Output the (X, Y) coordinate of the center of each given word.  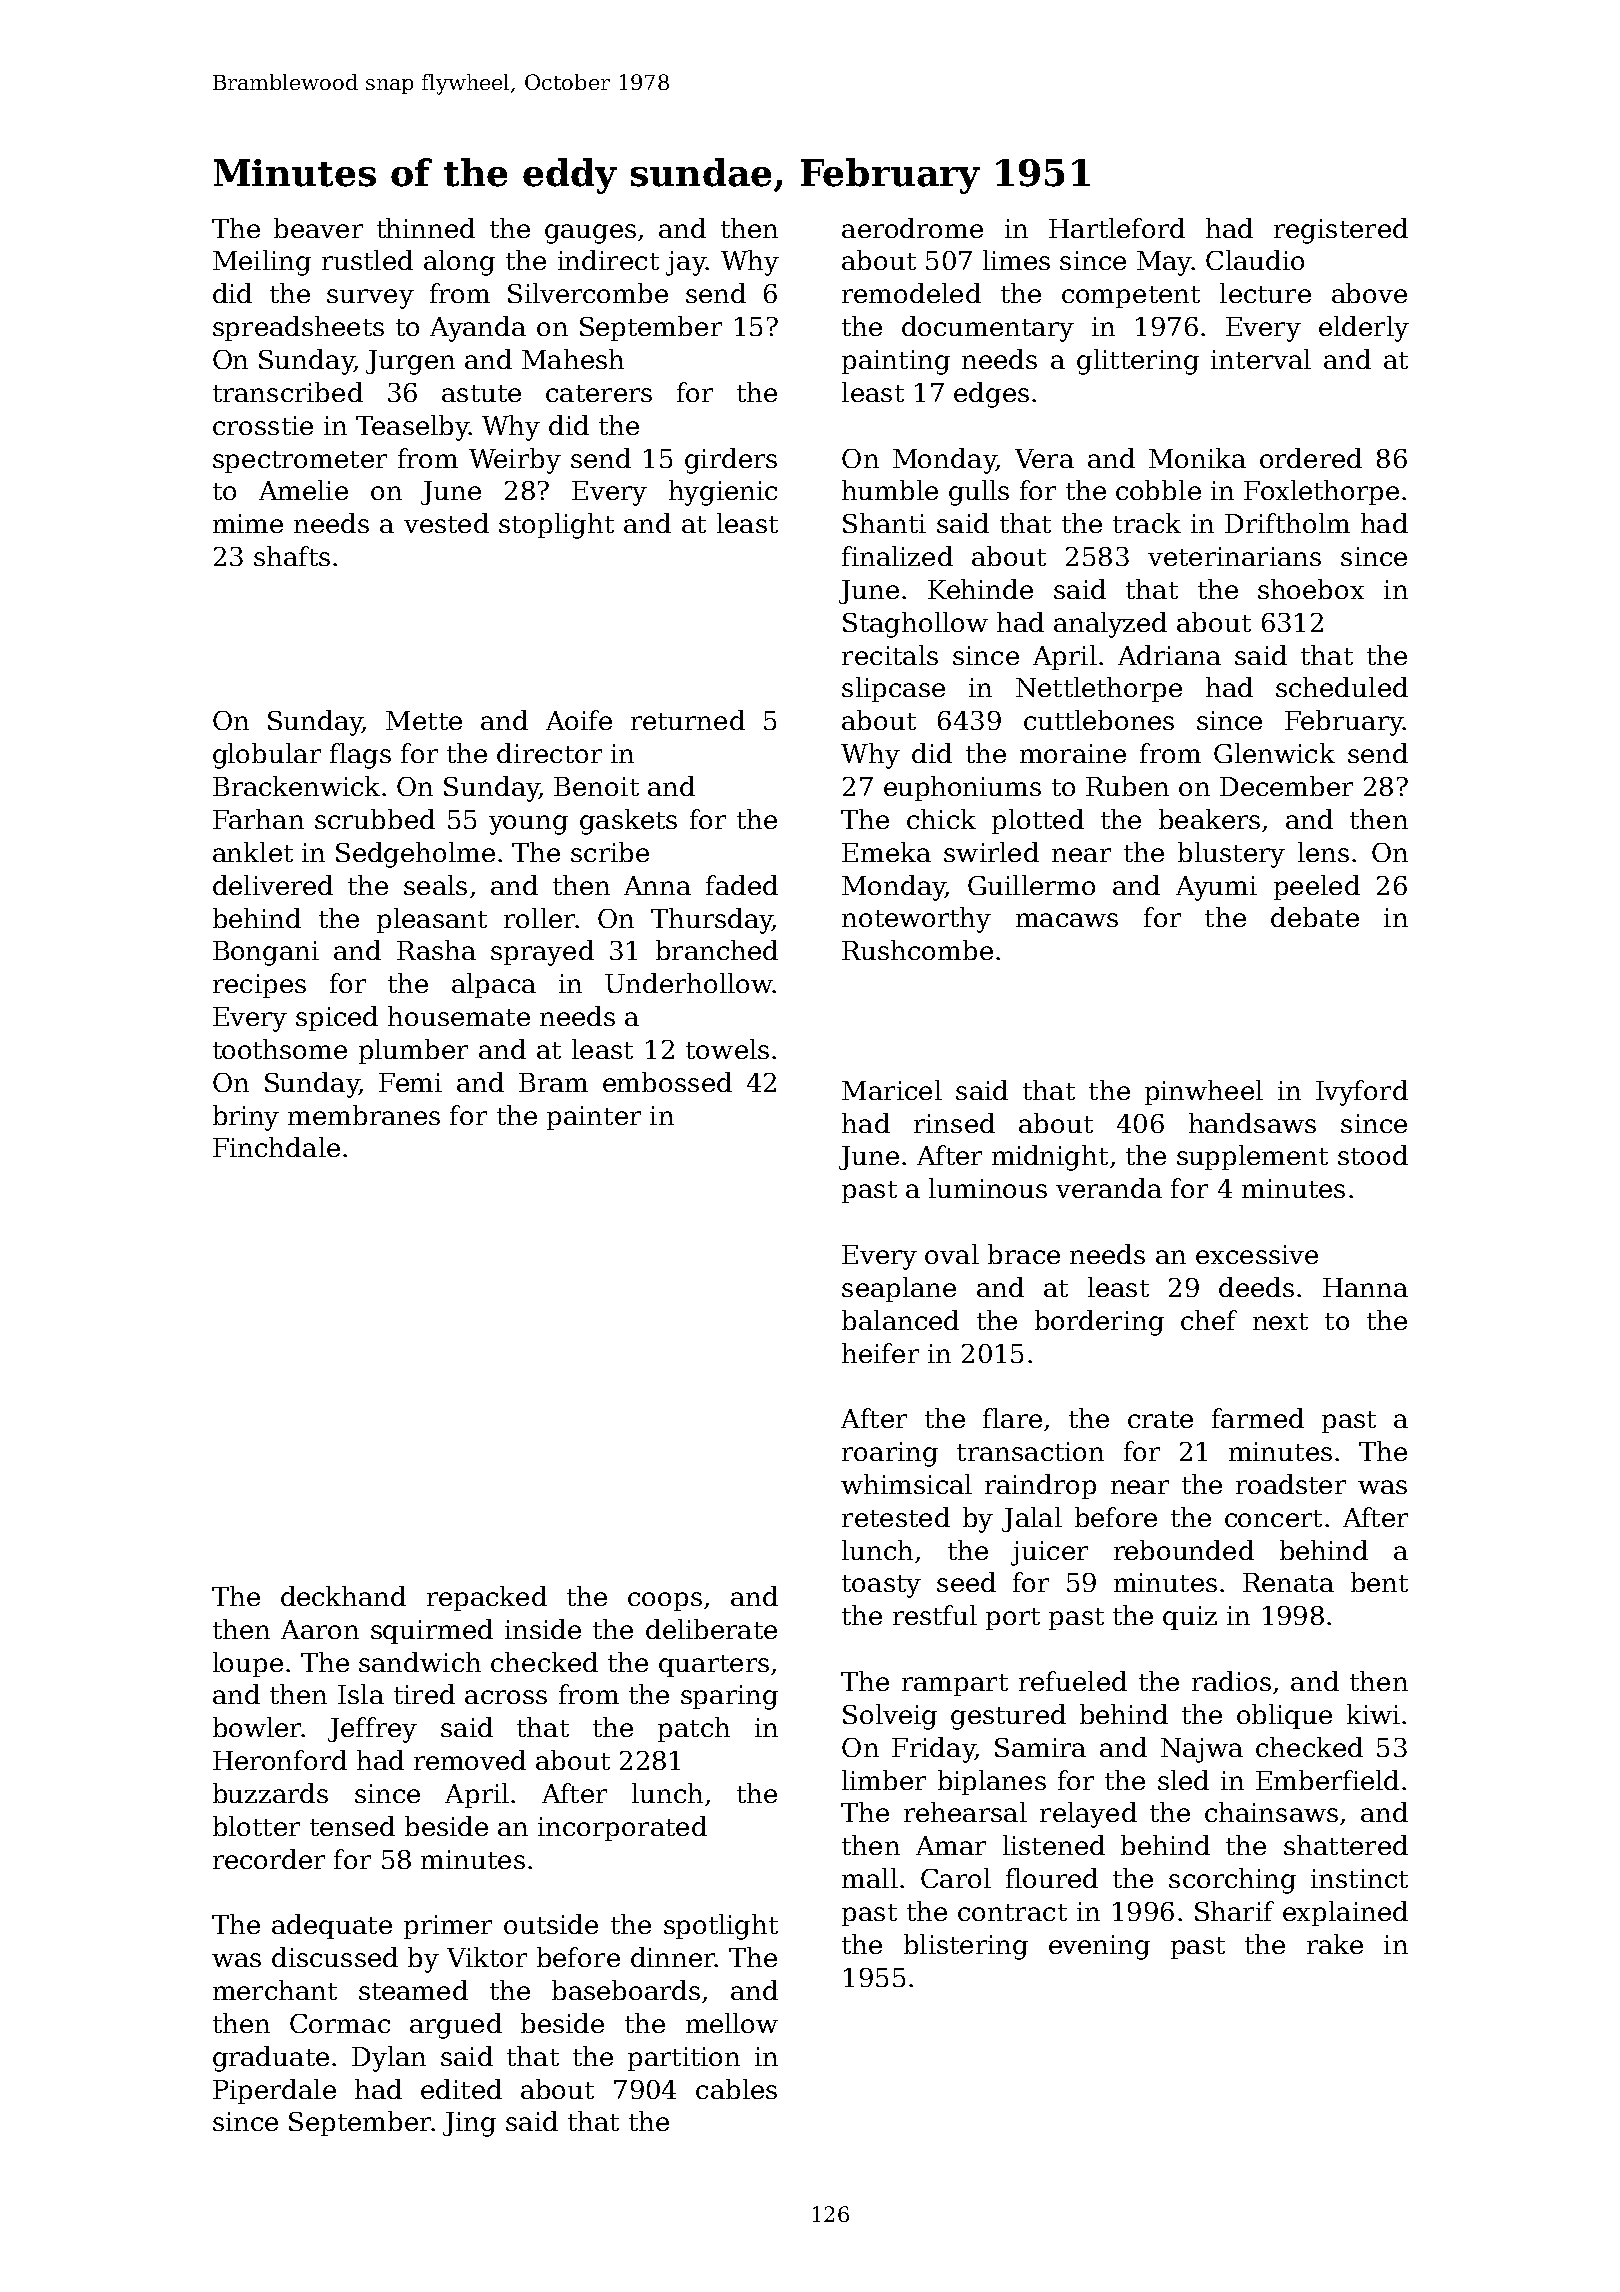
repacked (487, 1598)
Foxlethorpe (1321, 492)
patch (694, 1729)
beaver (318, 228)
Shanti (884, 523)
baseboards (626, 1990)
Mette (424, 720)
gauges (590, 234)
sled (1183, 1780)
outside (551, 1924)
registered (1341, 231)
